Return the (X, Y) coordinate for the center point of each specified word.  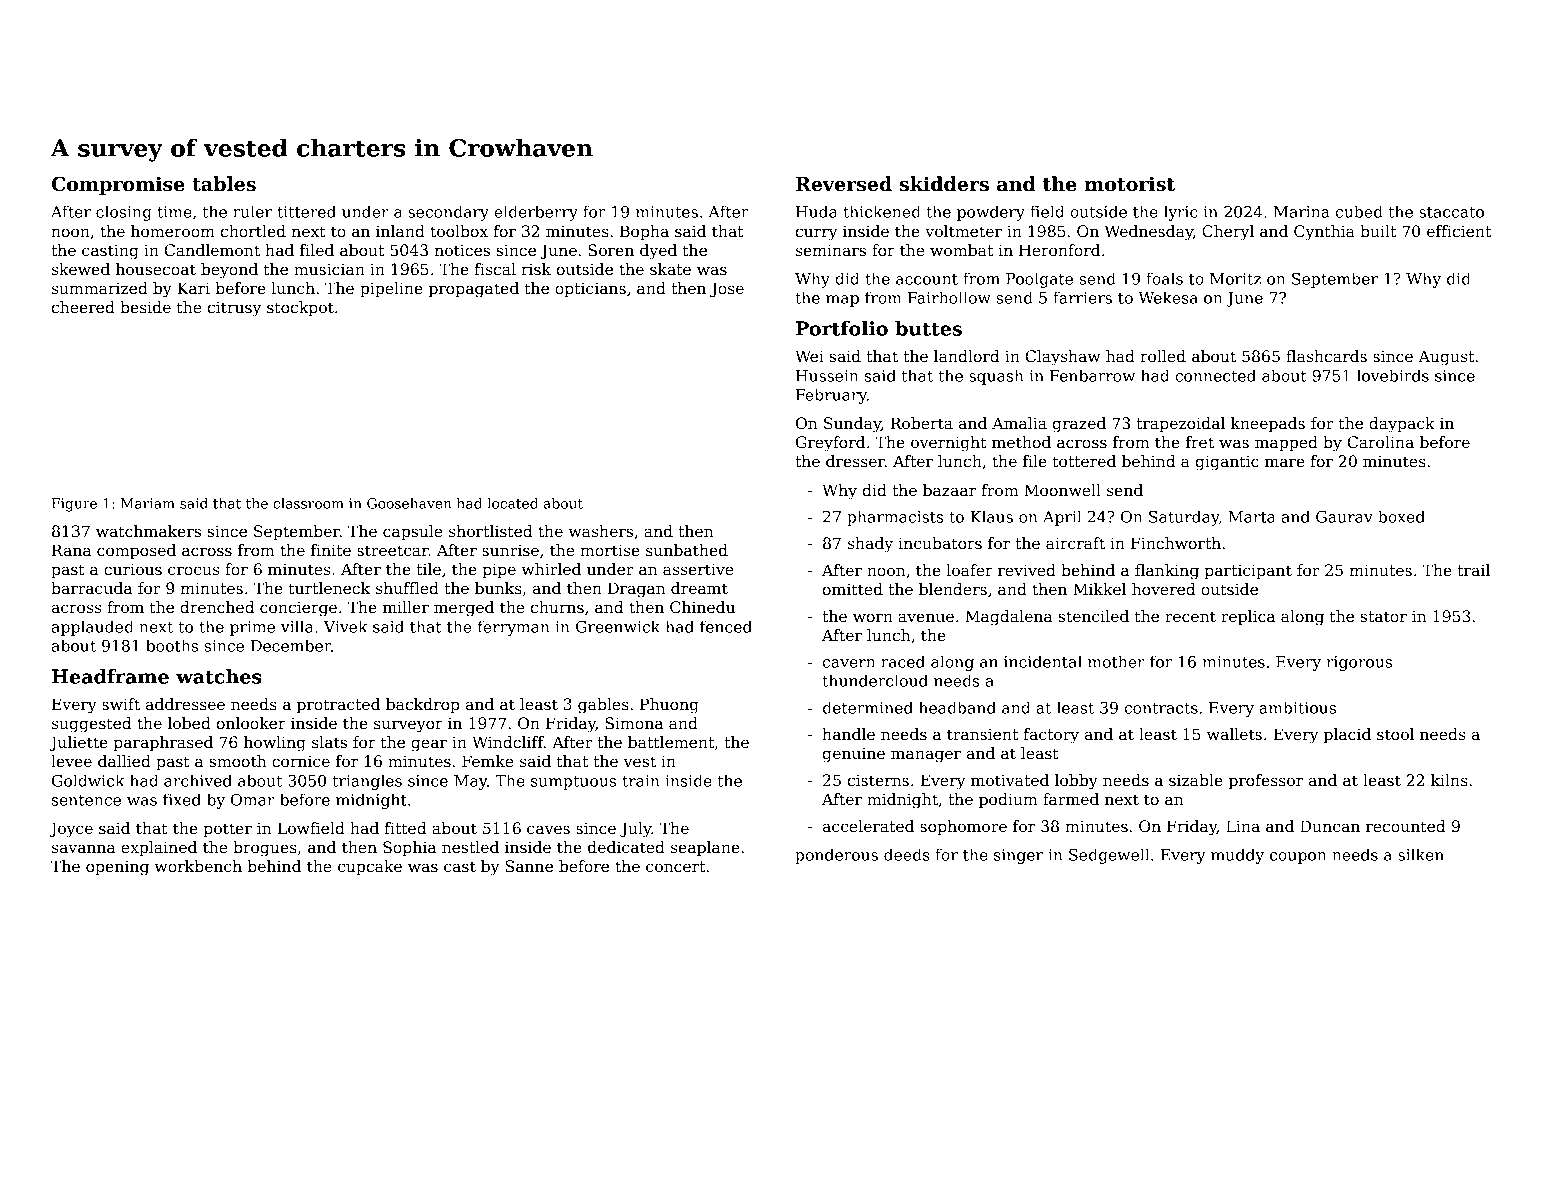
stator (1383, 616)
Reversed (844, 184)
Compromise (118, 185)
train (641, 781)
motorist (1129, 184)
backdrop (422, 705)
